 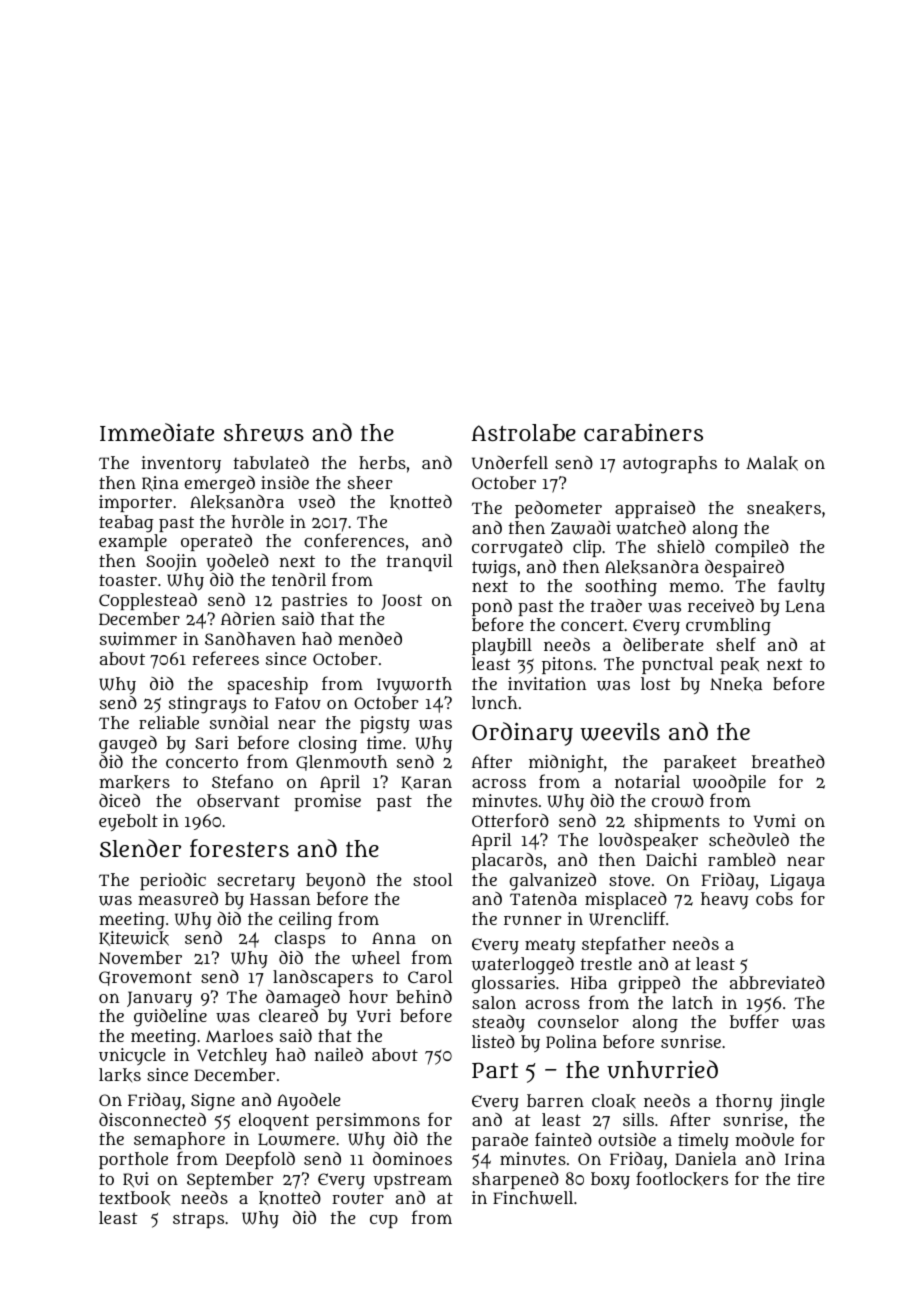 What do you see at coordinates (777, 982) in the screenshot?
I see `abbreviated` at bounding box center [777, 982].
